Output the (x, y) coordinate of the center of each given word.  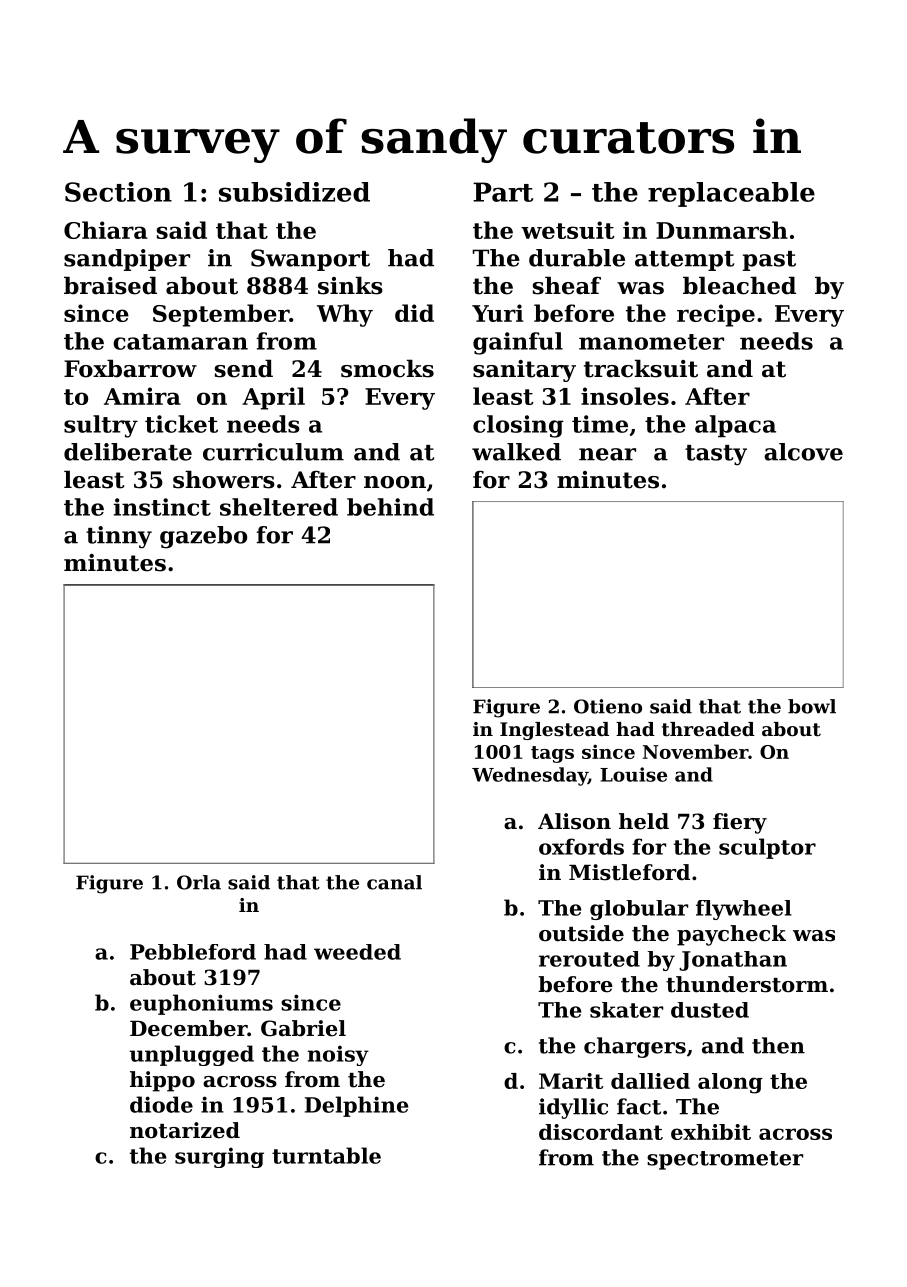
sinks (350, 285)
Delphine (356, 1106)
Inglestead (554, 731)
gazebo (203, 537)
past (769, 261)
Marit (571, 1081)
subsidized (294, 192)
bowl (812, 706)
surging (219, 1157)
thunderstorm (747, 984)
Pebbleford (193, 952)
